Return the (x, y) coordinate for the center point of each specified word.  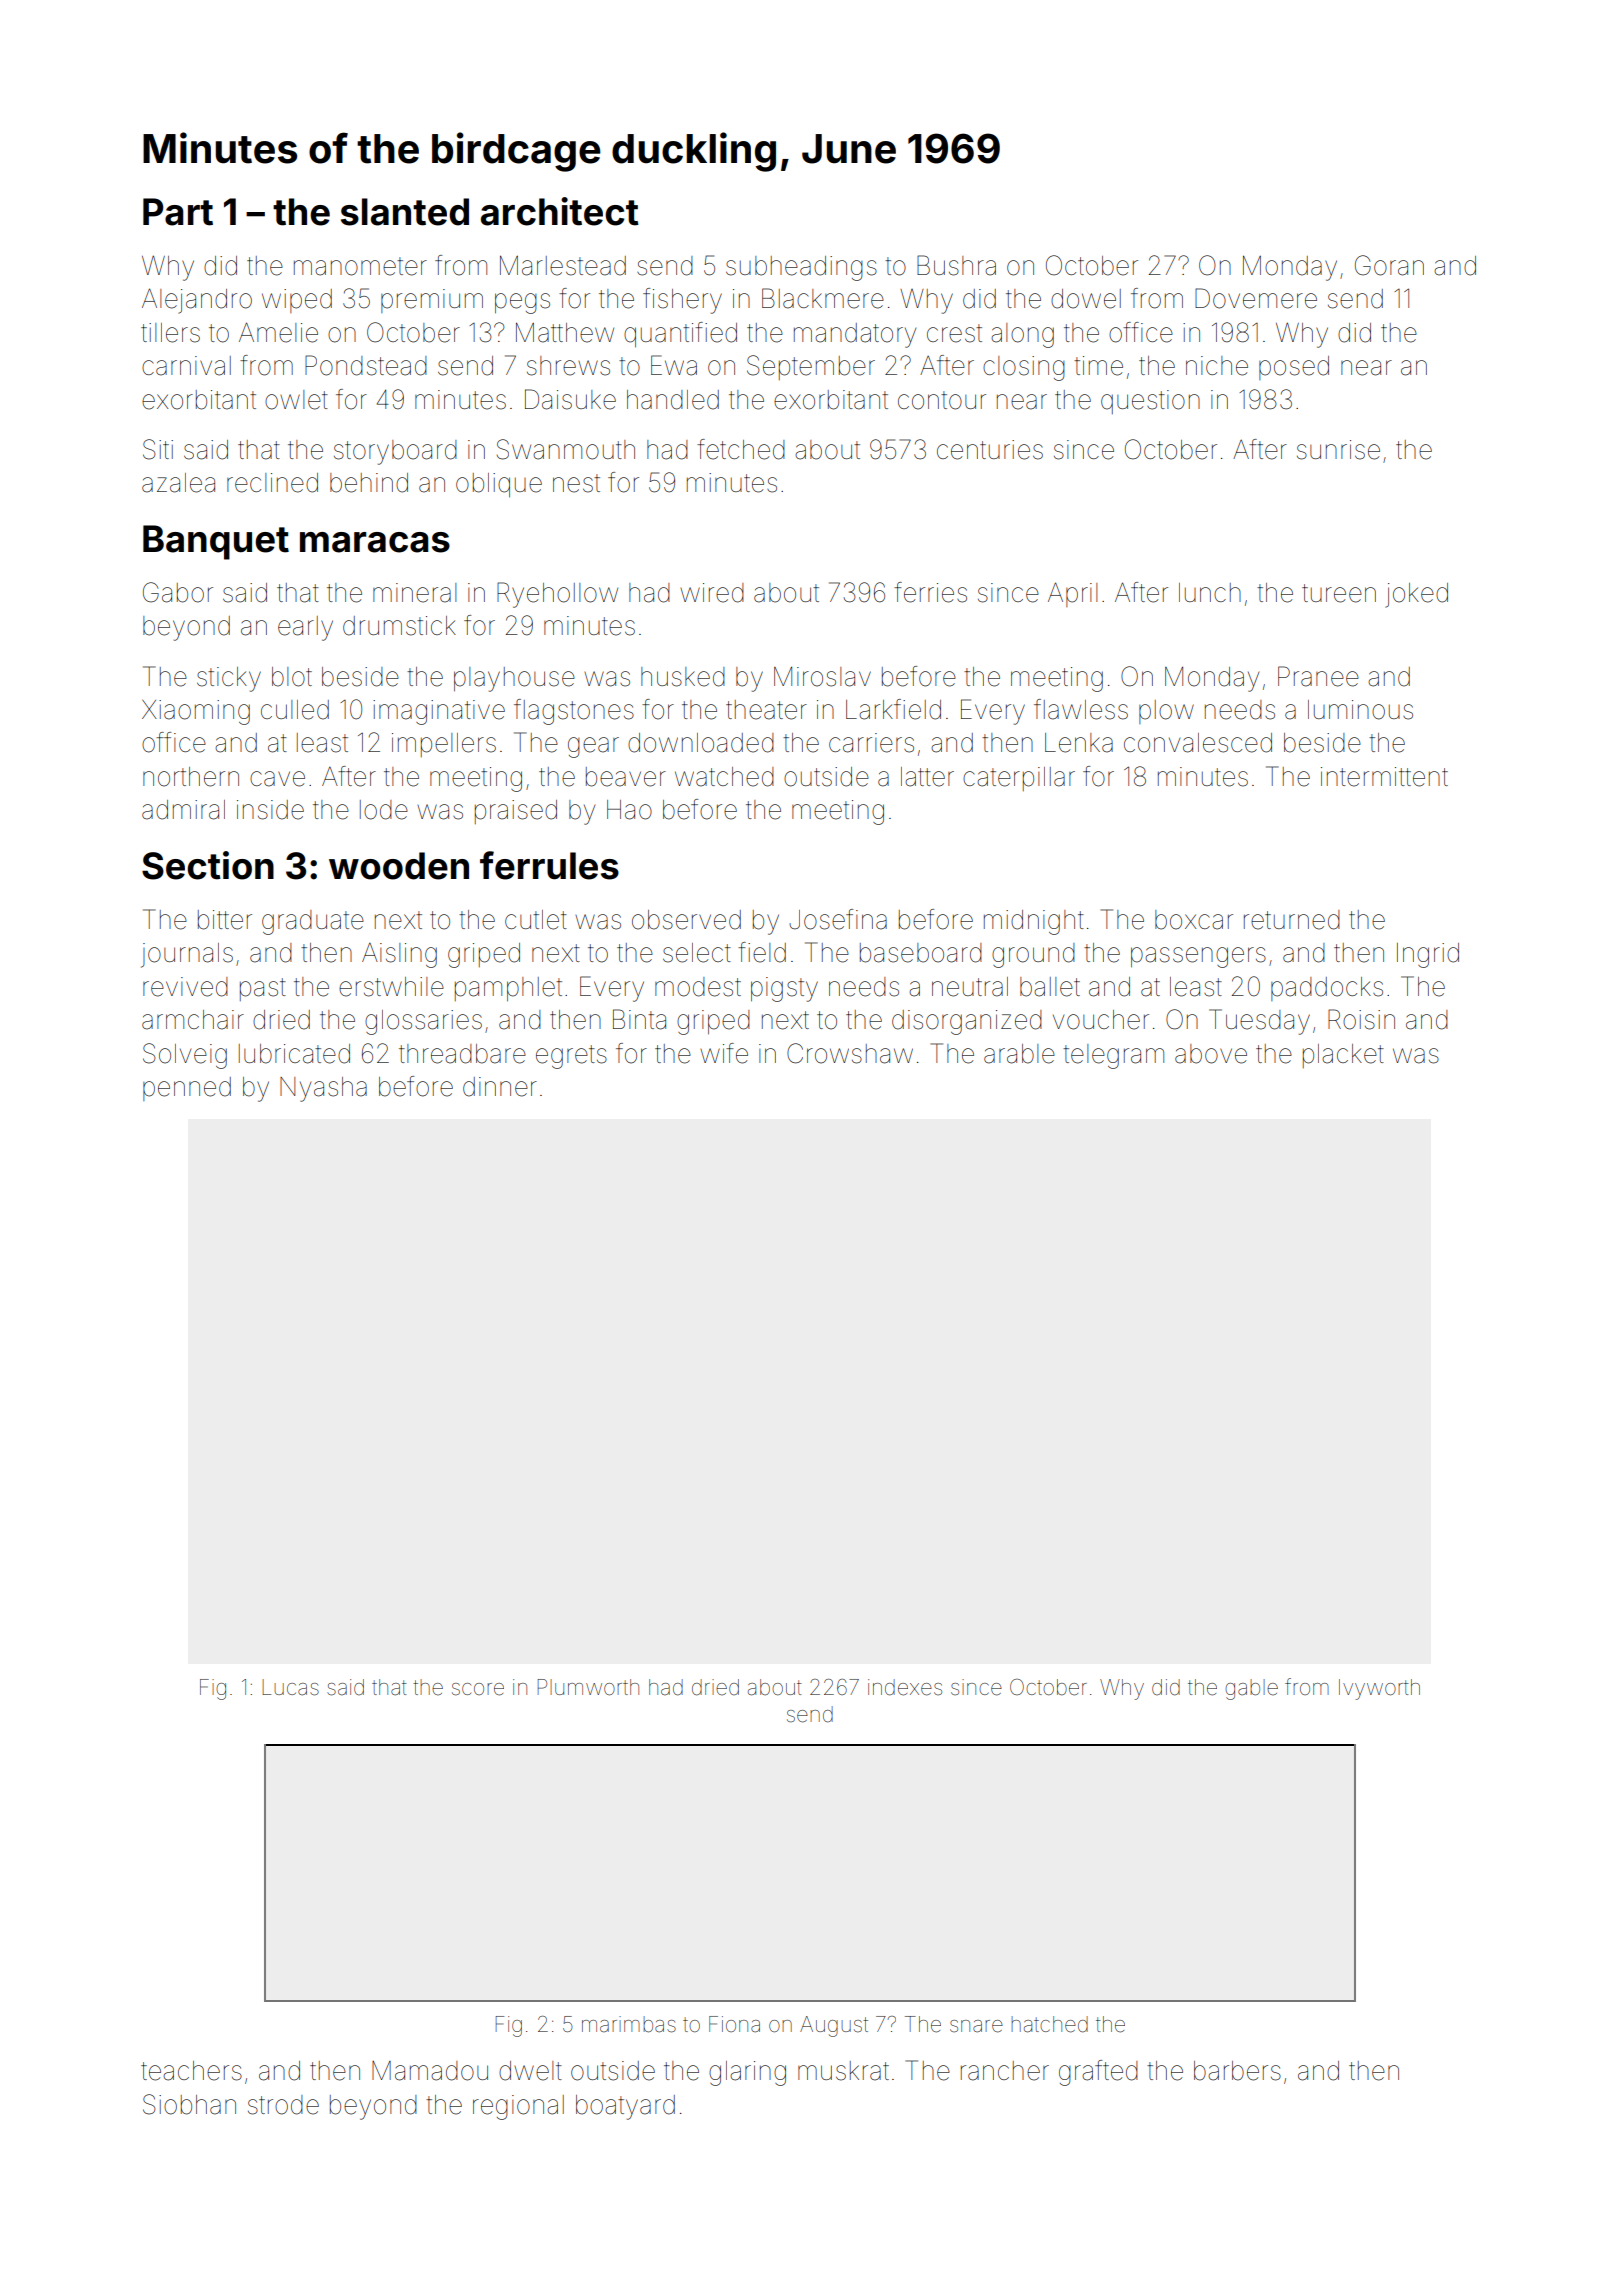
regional (518, 2107)
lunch (1210, 592)
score (478, 1689)
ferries (930, 592)
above (1211, 1054)
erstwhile (391, 987)
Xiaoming (196, 712)
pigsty (784, 989)
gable (1251, 1689)
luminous (1360, 710)
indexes (905, 1687)
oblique (499, 485)
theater (766, 710)
